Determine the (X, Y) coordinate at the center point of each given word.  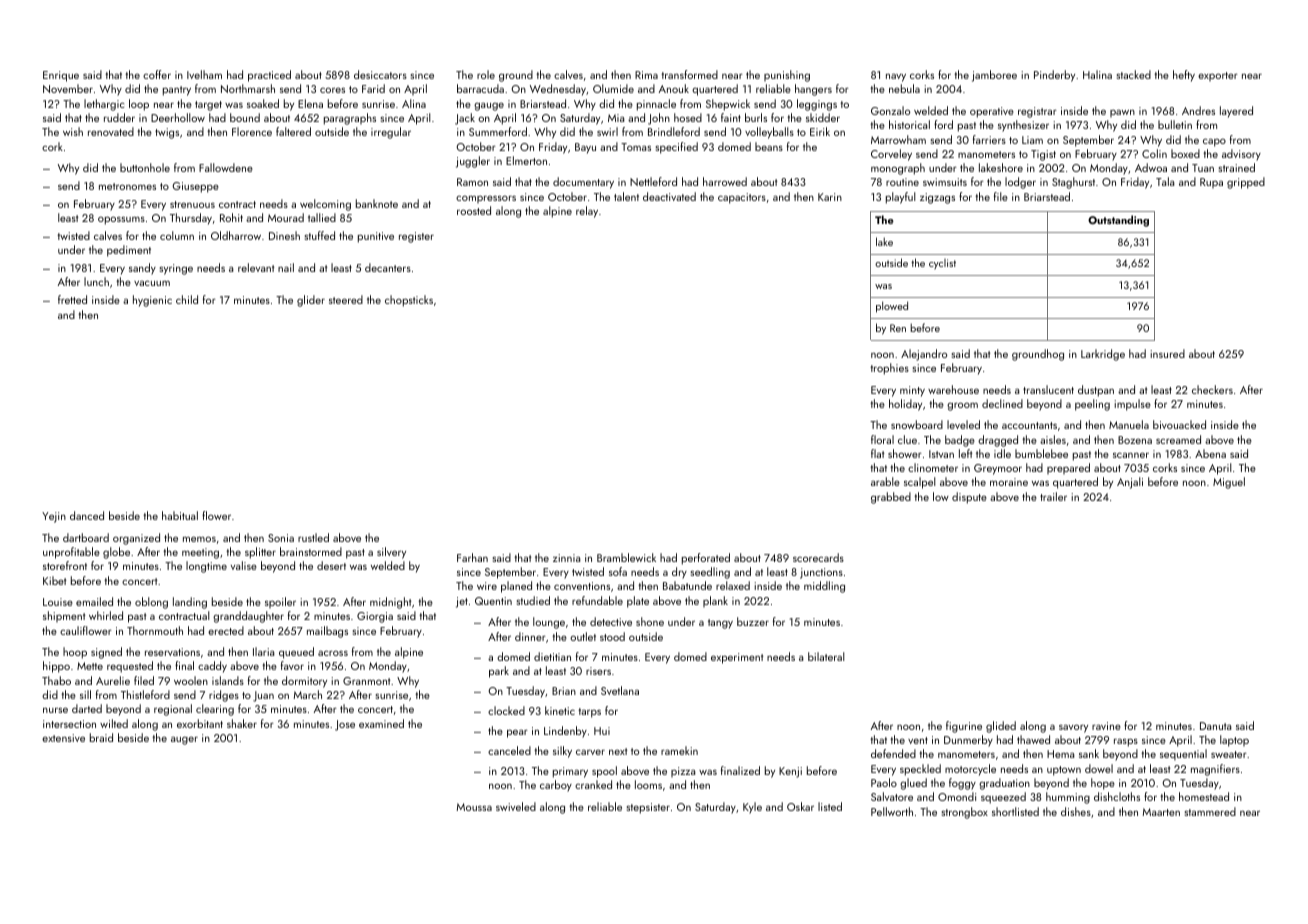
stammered (1210, 811)
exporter (1218, 76)
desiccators (380, 74)
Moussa (474, 807)
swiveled (516, 806)
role (486, 74)
